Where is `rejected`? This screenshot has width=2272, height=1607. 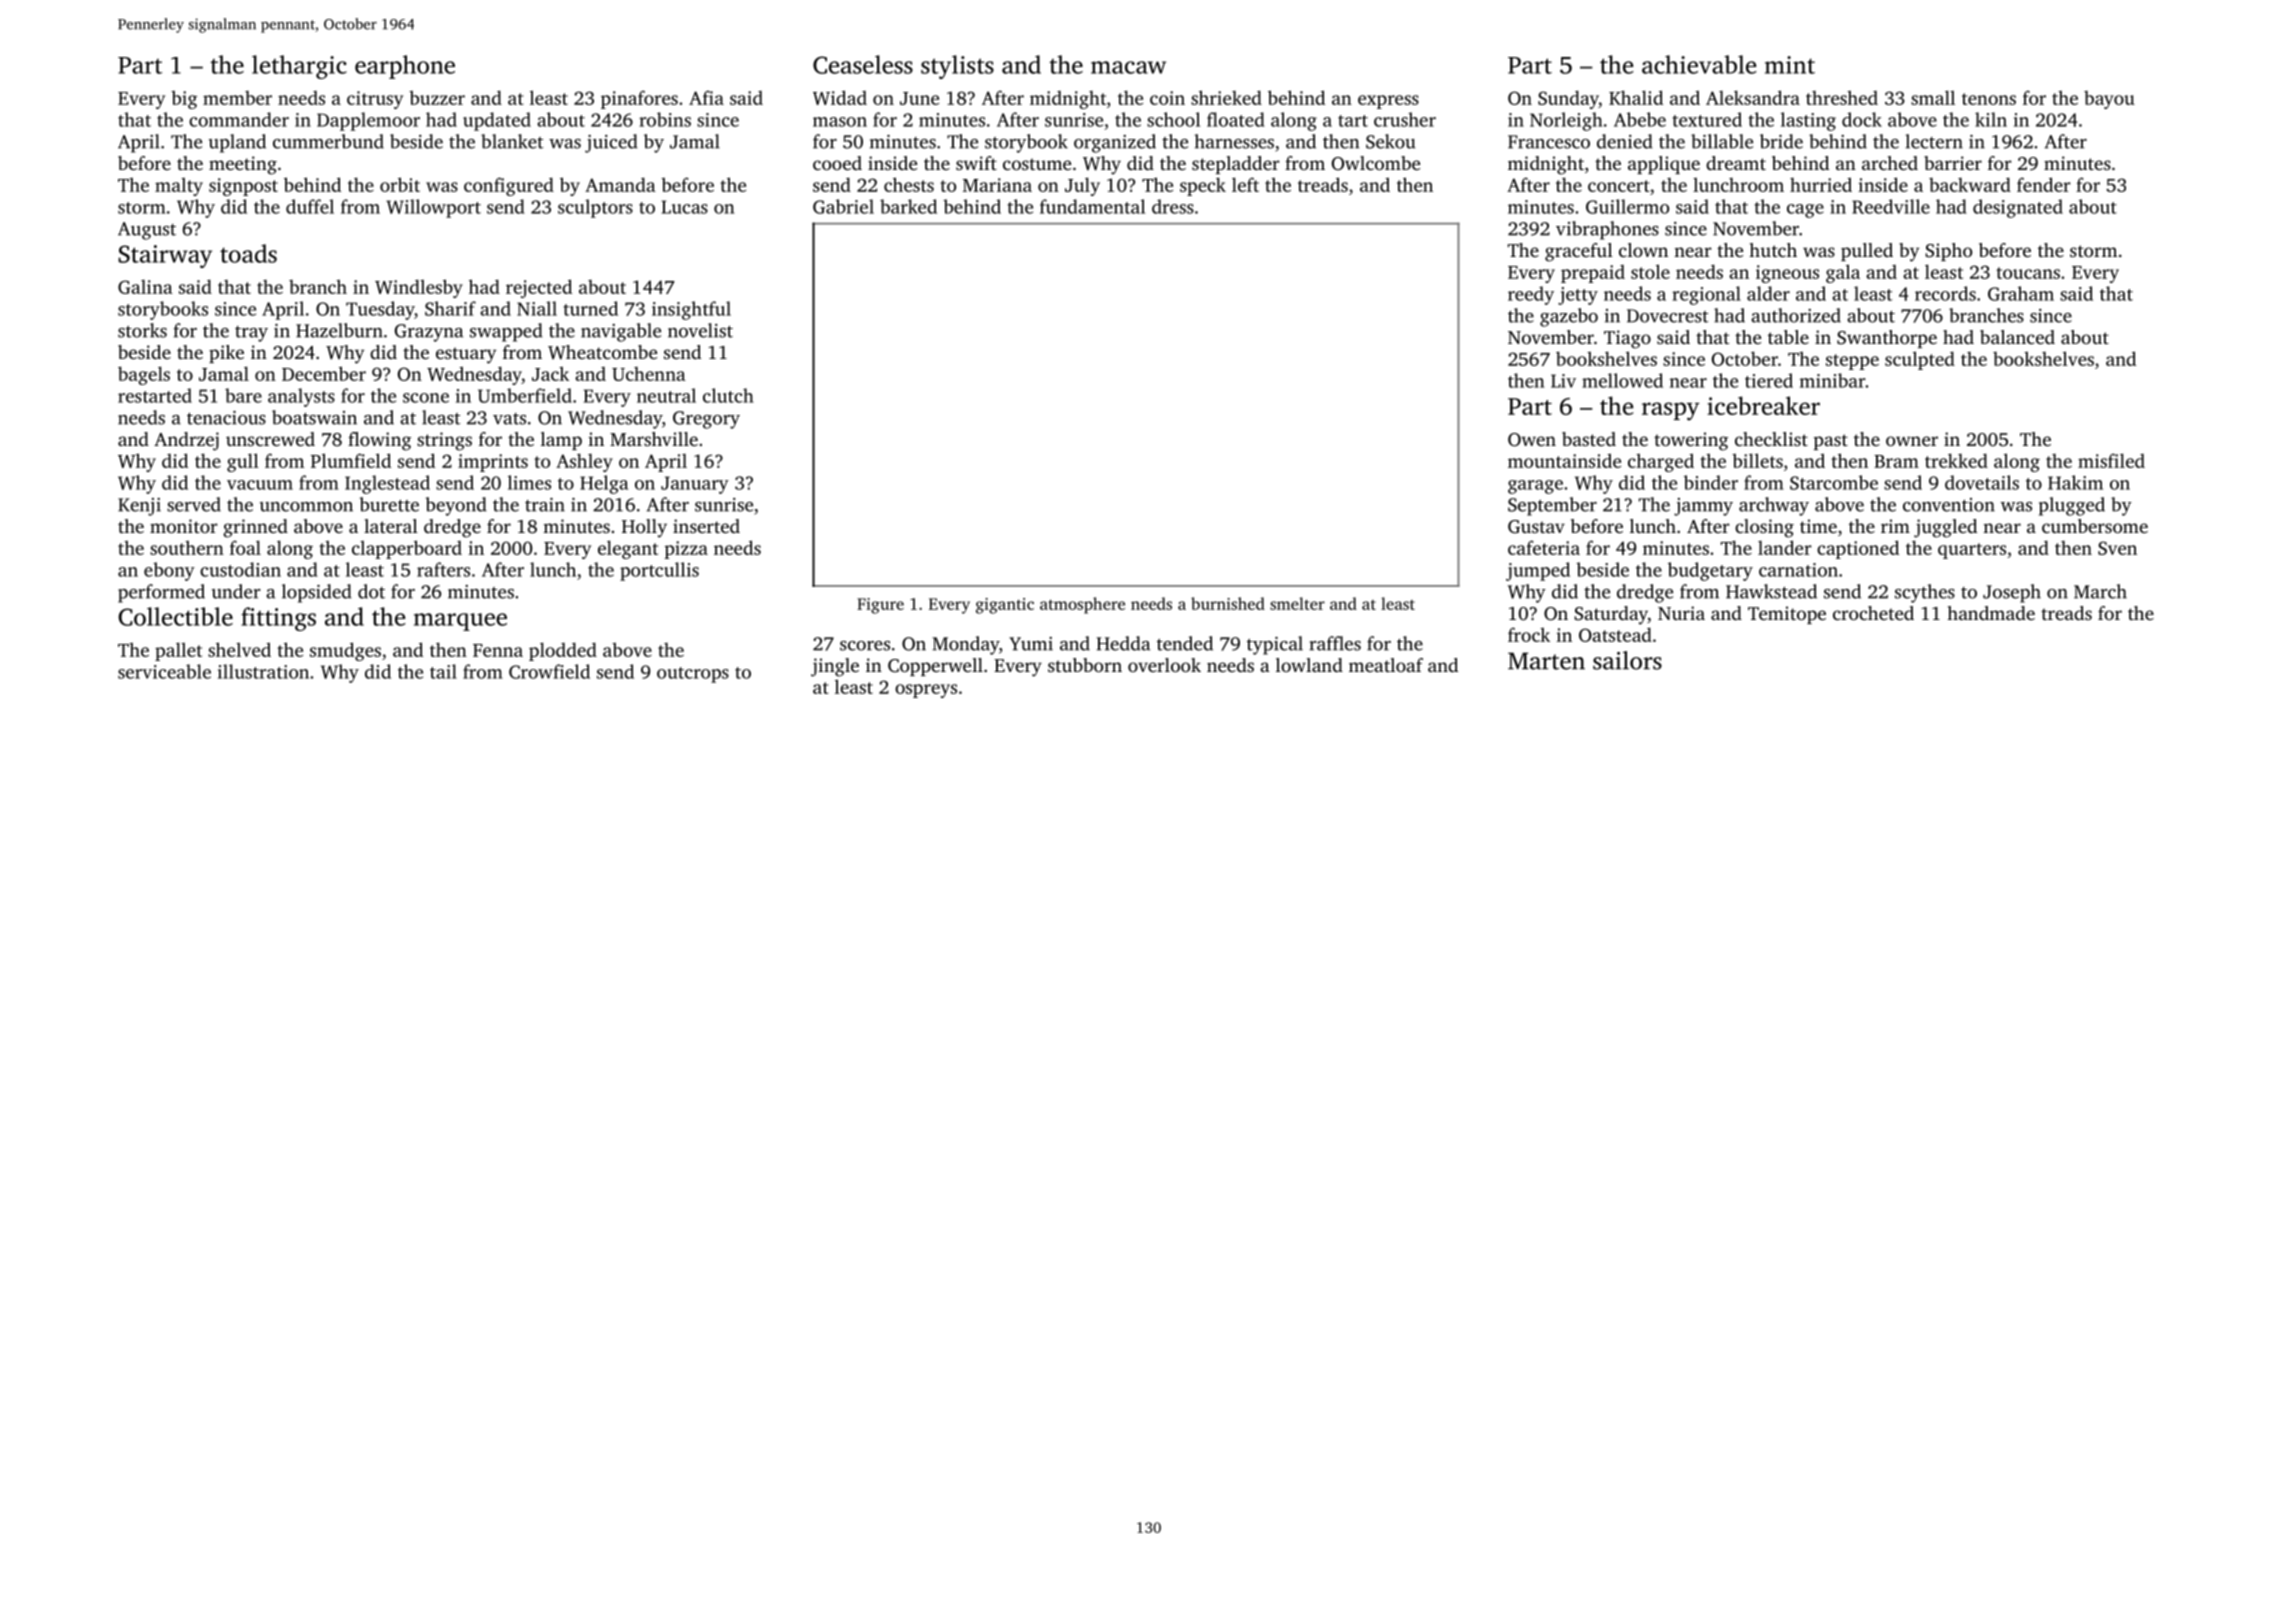 rejected is located at coordinates (539, 288).
